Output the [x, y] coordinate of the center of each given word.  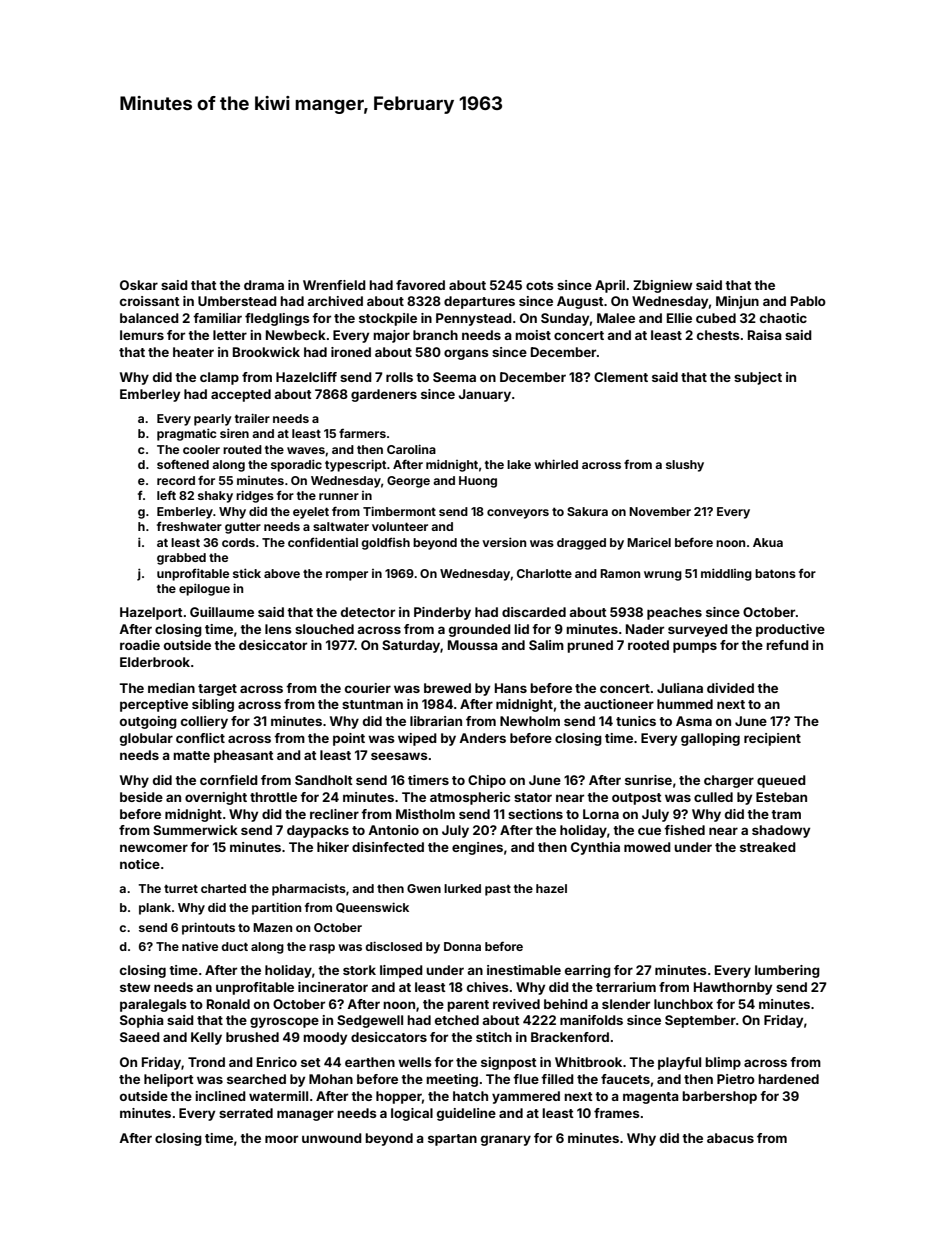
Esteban [781, 797]
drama [264, 285]
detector [368, 612]
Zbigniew [663, 286]
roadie [140, 645]
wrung [663, 576]
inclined [220, 1096]
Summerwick [195, 830]
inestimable [524, 970]
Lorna [601, 814]
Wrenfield [334, 285]
